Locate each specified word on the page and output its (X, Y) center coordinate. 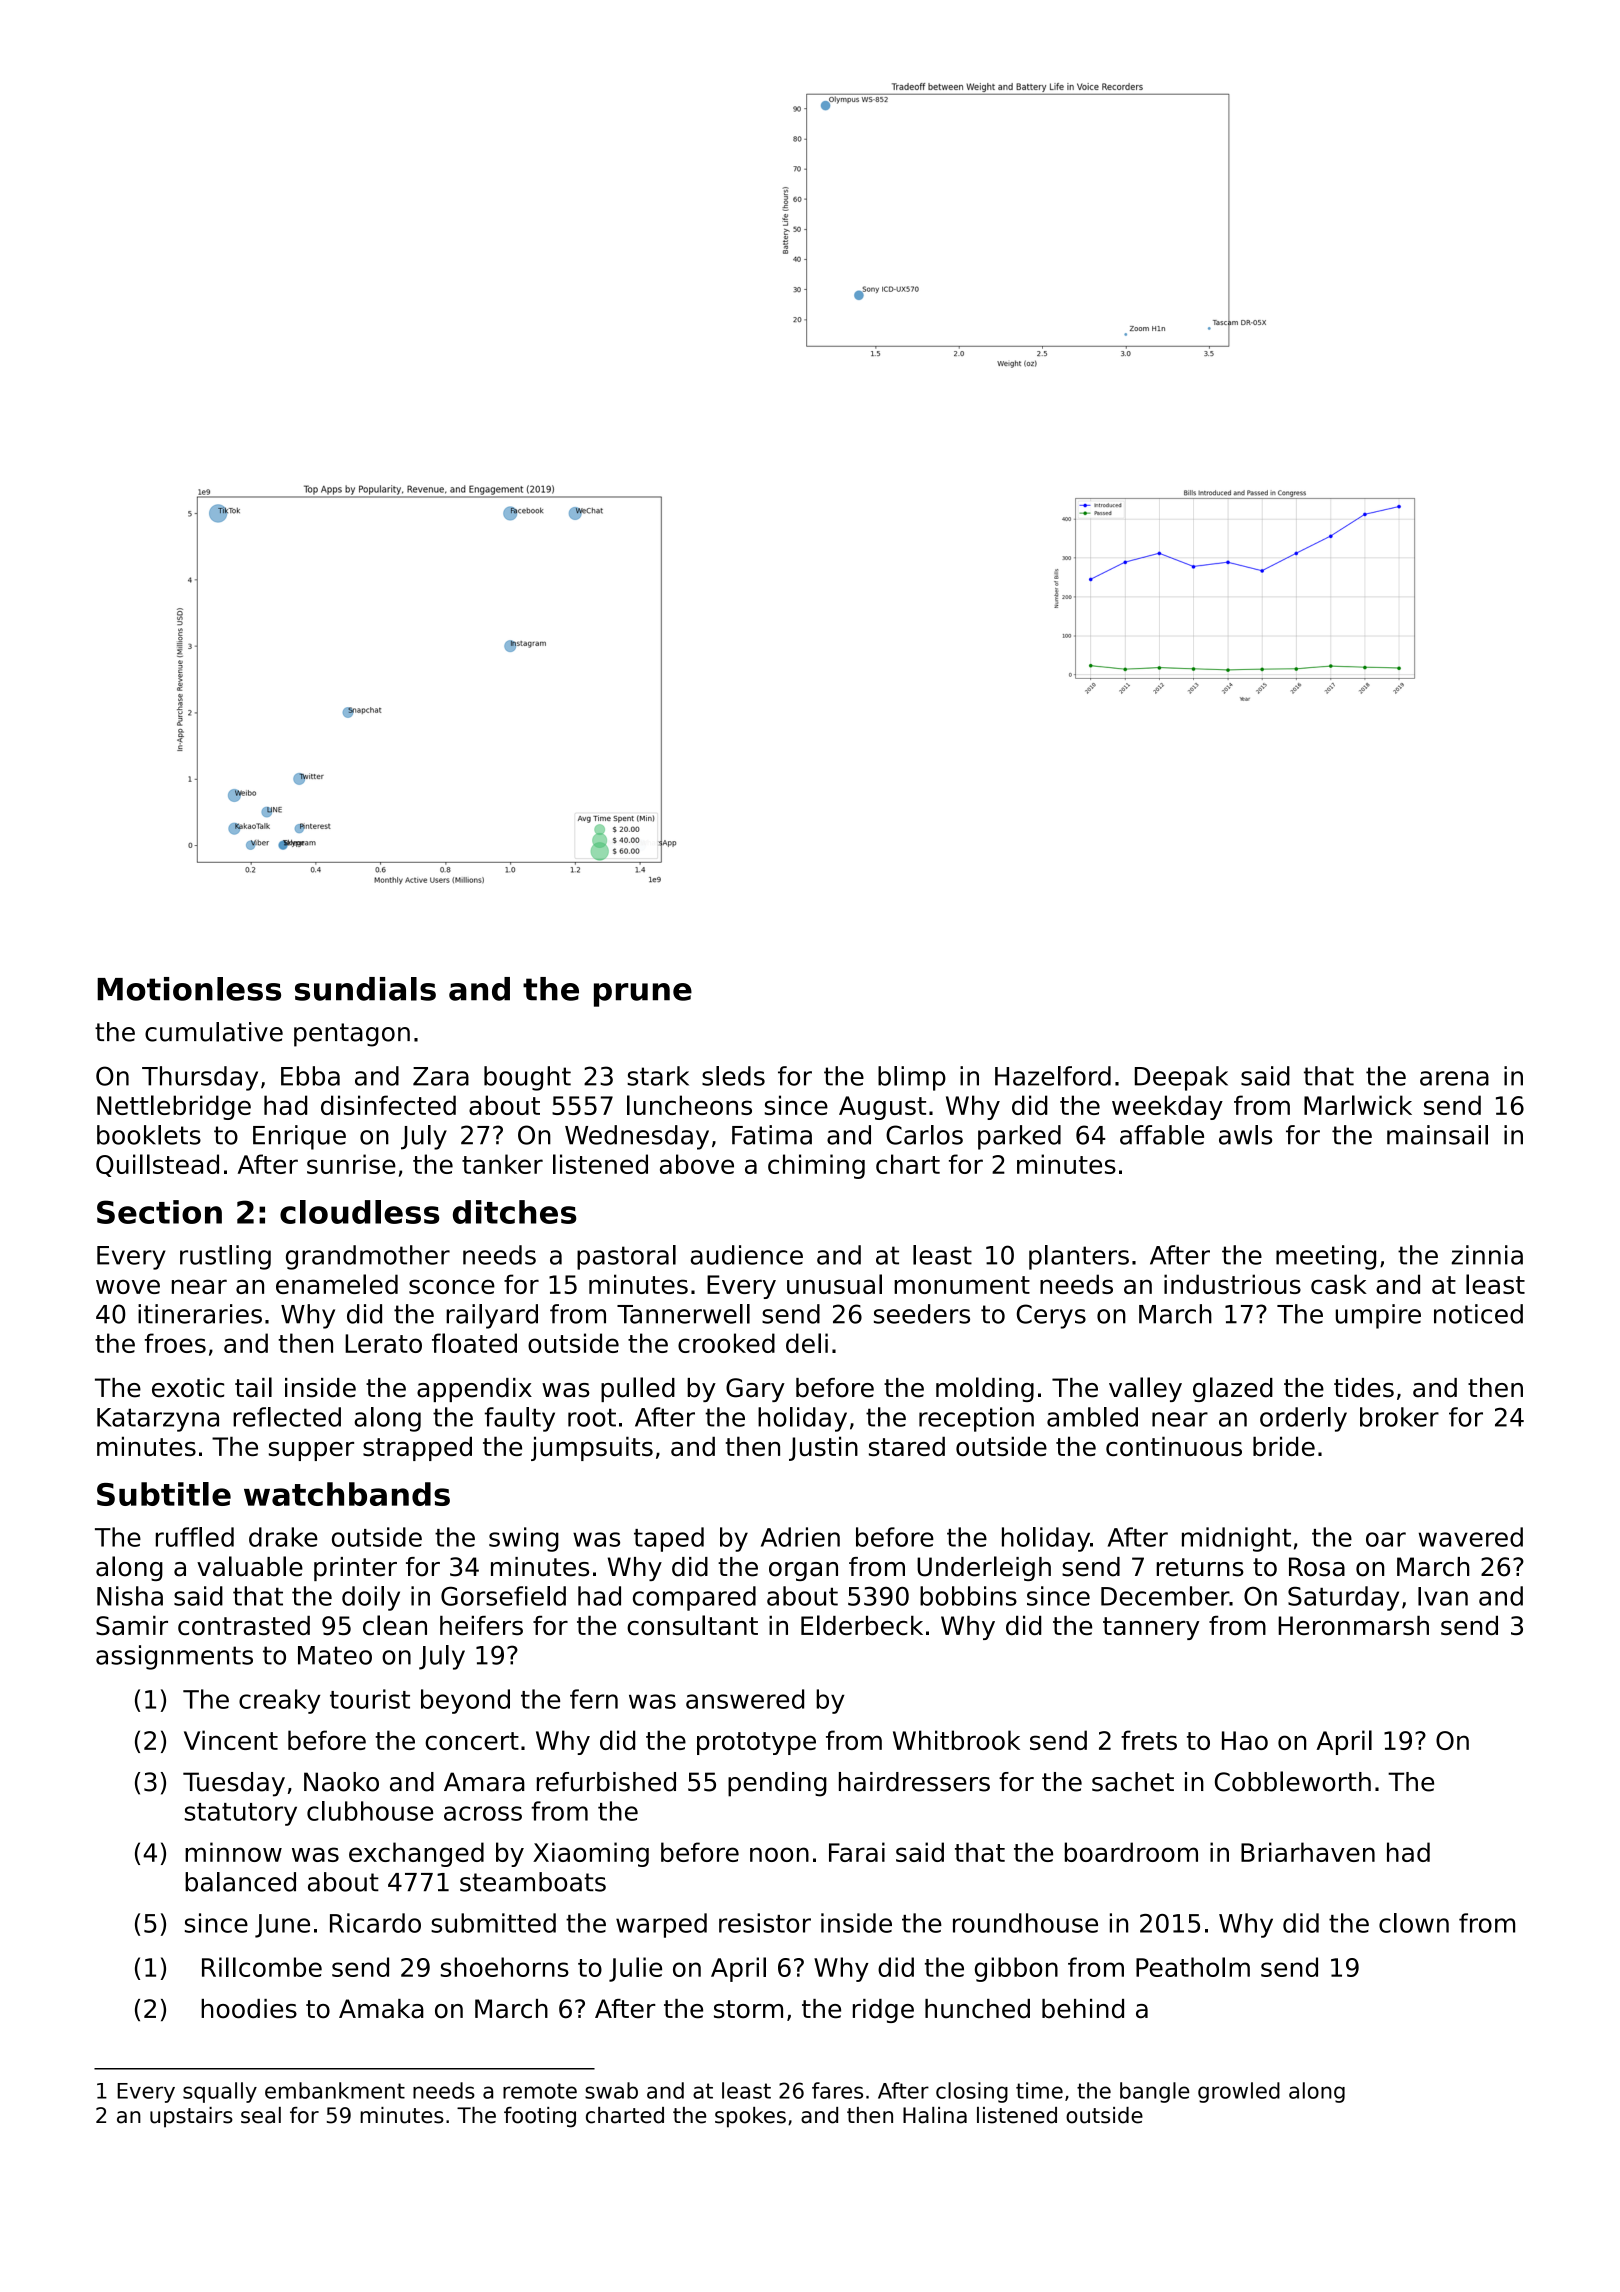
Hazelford (1053, 1076)
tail (253, 1387)
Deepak (1181, 1078)
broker (1399, 1417)
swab (611, 2090)
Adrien (800, 1537)
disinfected (388, 1105)
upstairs (191, 2117)
